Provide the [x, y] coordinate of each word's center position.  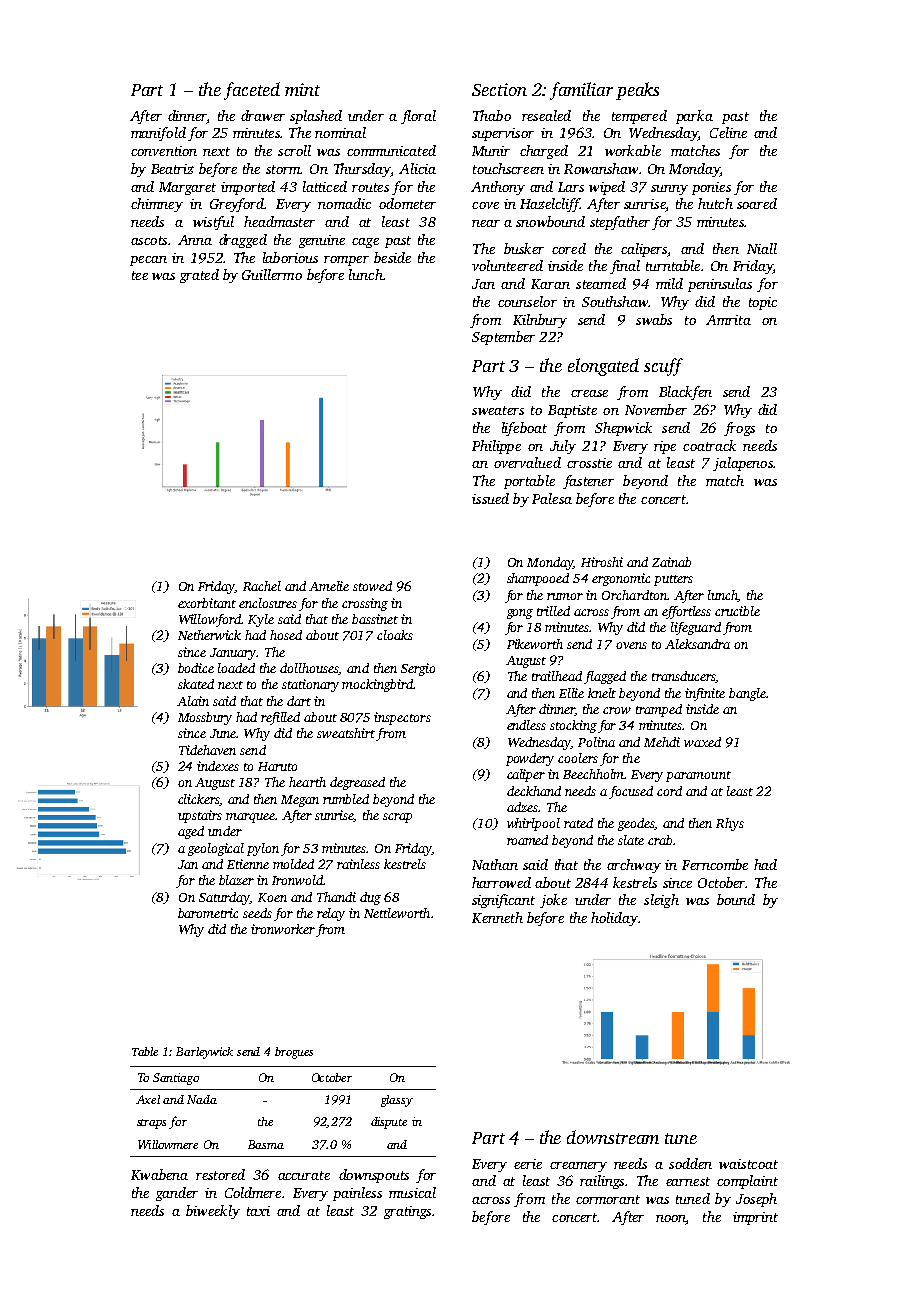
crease [589, 393]
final [625, 267]
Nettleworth [397, 913]
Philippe [496, 447]
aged [191, 832]
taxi [258, 1211]
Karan [550, 284]
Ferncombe [715, 864]
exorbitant [207, 603]
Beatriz [172, 169]
